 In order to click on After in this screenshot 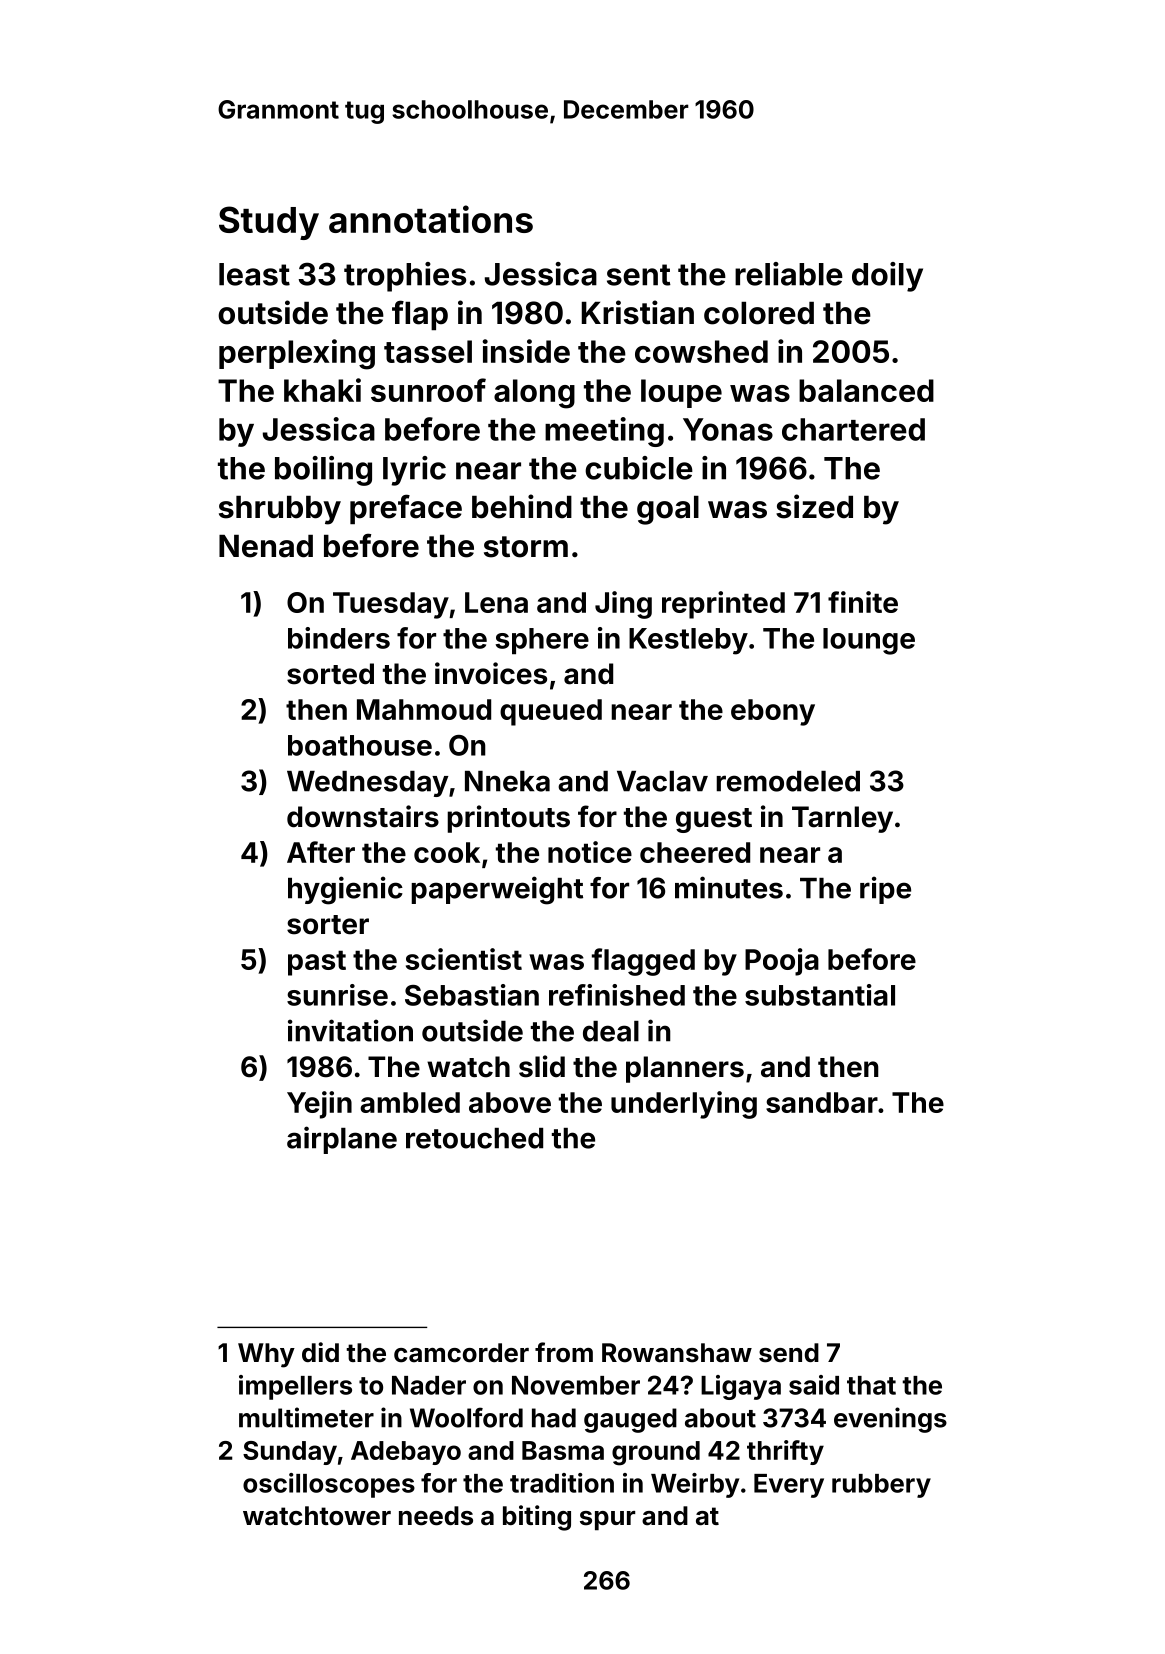, I will do `click(321, 852)`.
